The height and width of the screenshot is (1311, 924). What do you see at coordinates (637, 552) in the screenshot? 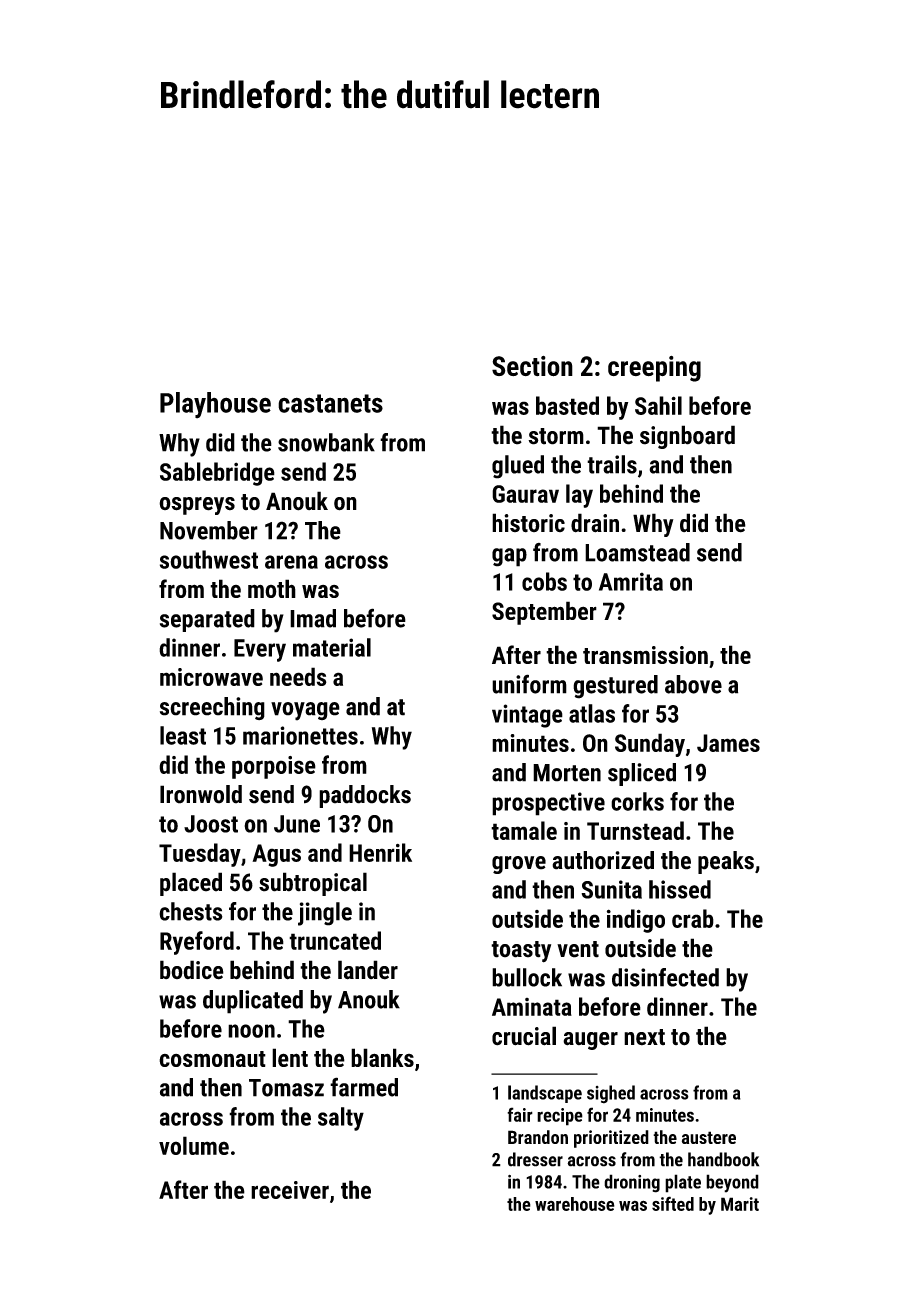
I see `Loamstead` at bounding box center [637, 552].
